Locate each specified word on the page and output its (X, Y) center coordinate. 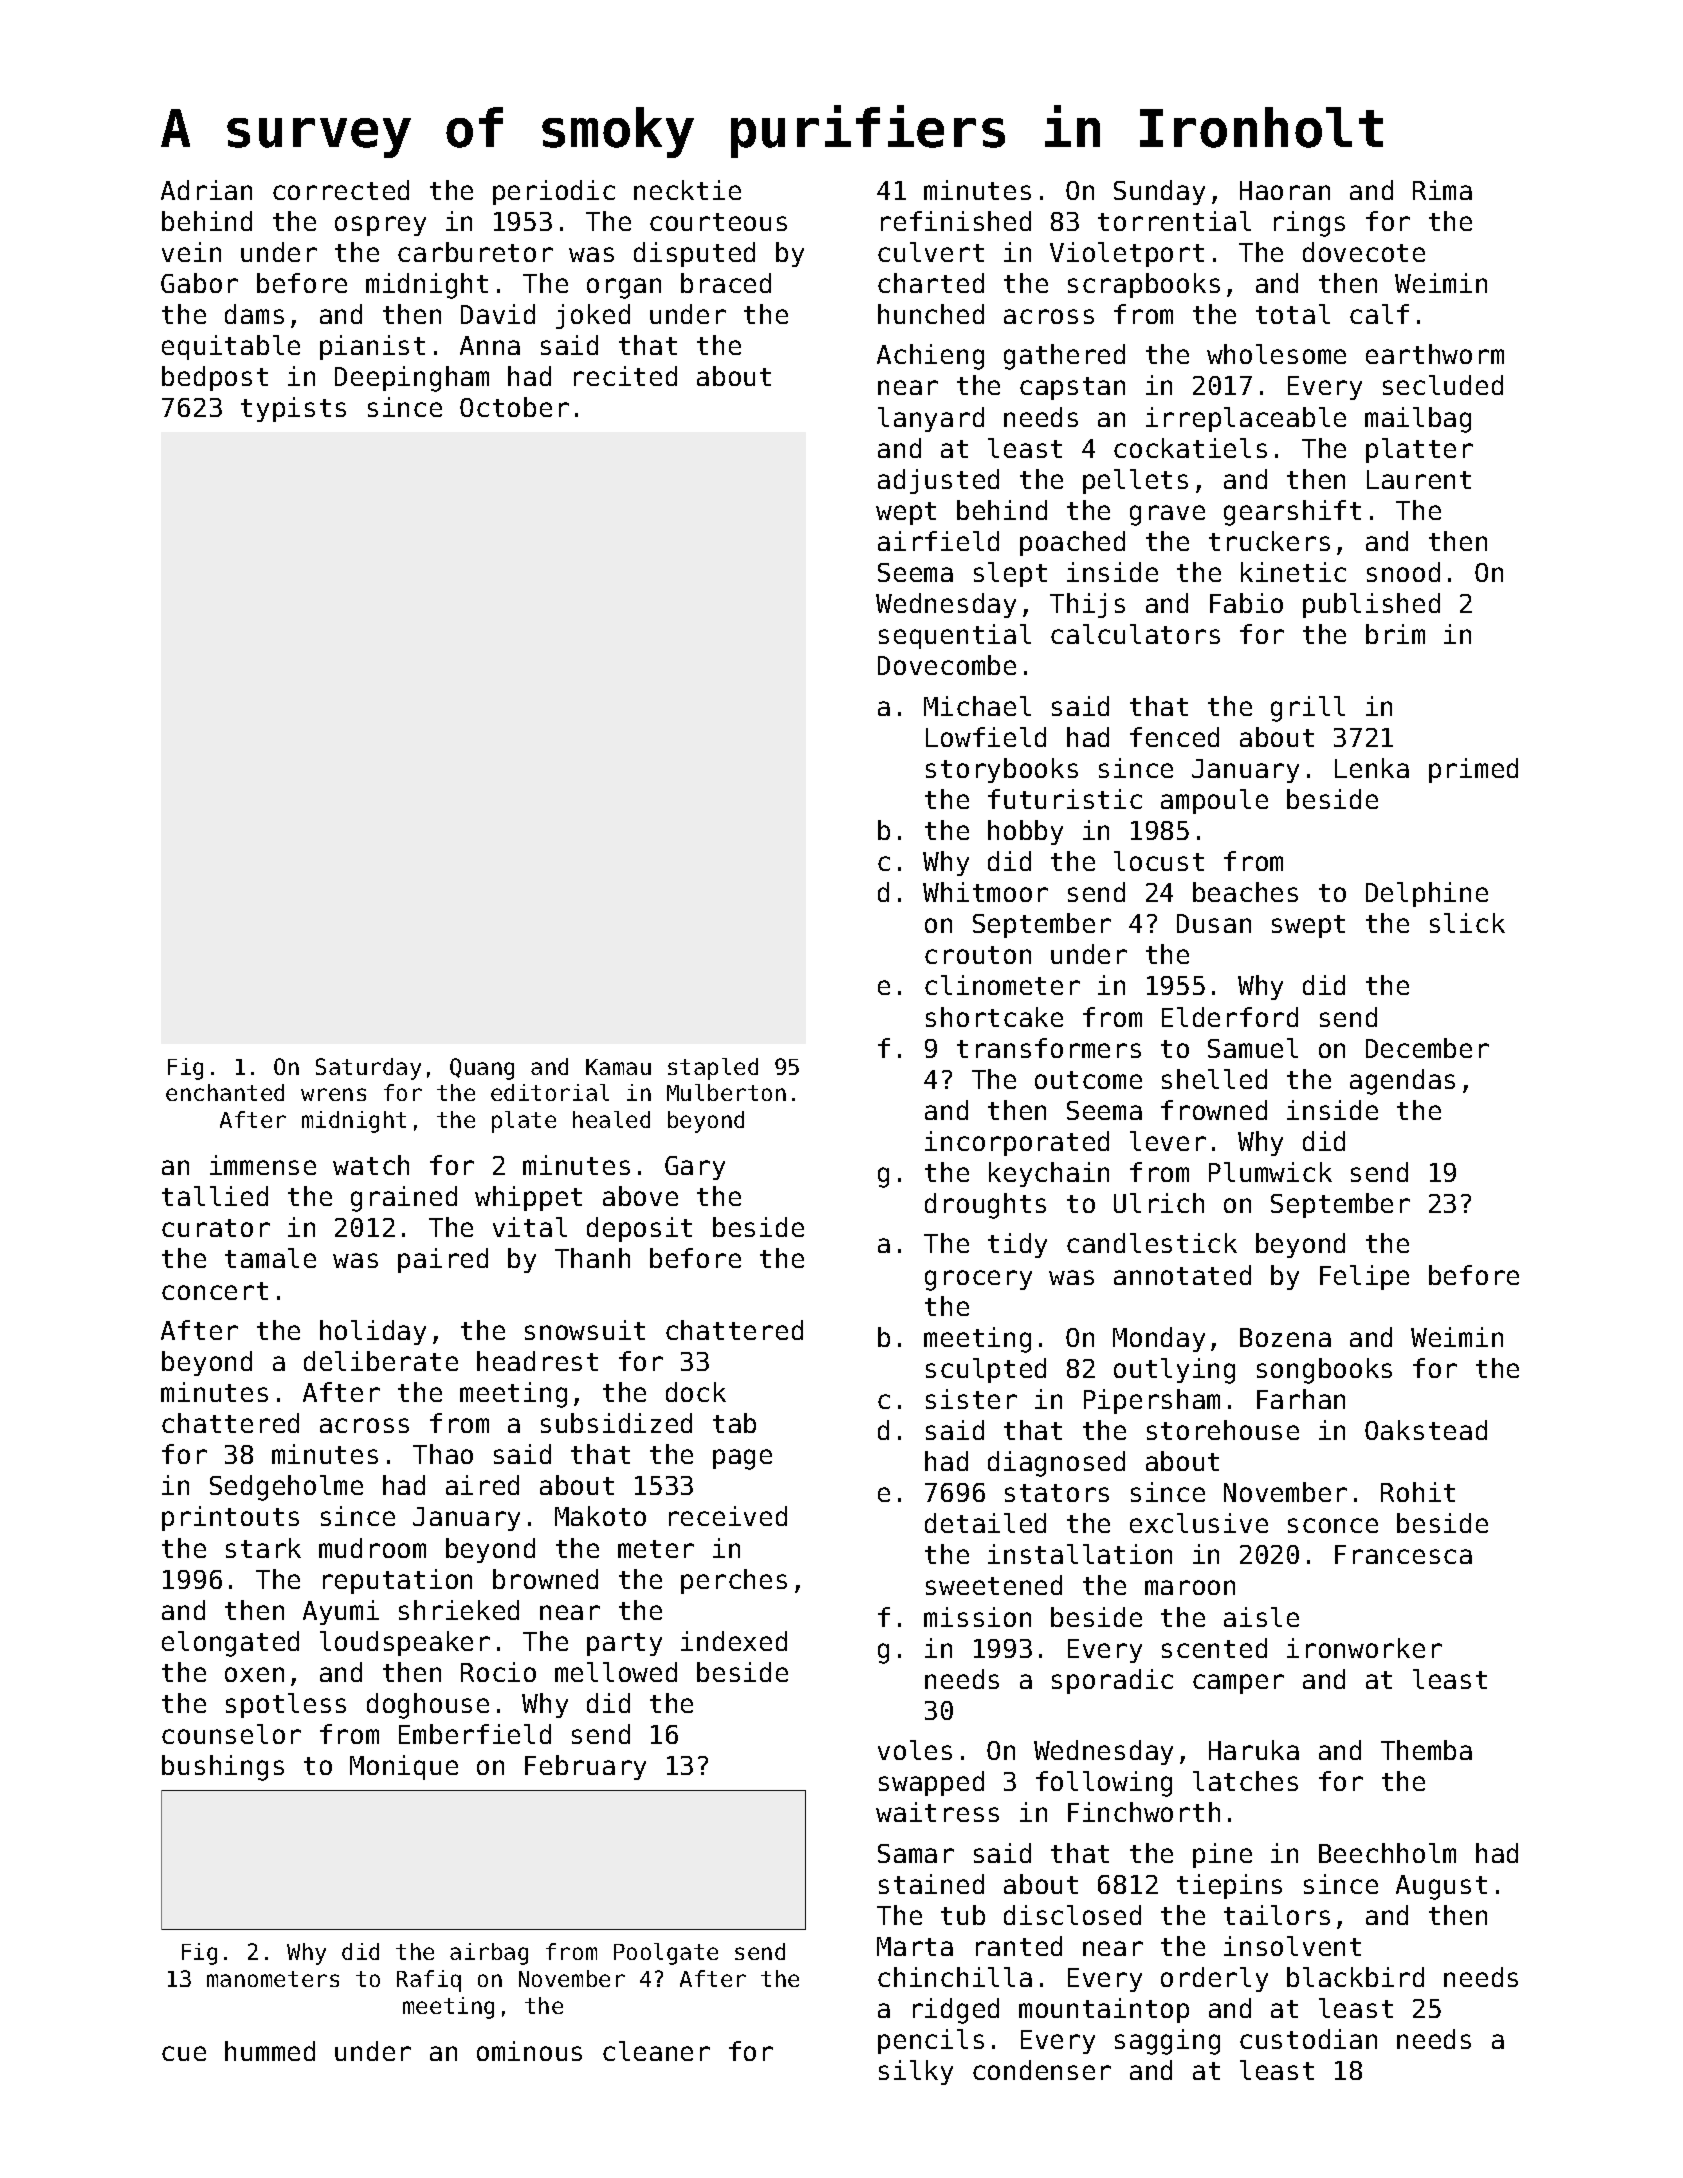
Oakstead (1426, 1430)
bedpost (215, 378)
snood (1403, 572)
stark (263, 1548)
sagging (1167, 2042)
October (514, 407)
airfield (938, 541)
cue (184, 2053)
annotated (1182, 1275)
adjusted (938, 481)
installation (1080, 1554)
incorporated (1017, 1143)
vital (530, 1227)
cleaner (656, 2051)
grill (1308, 709)
